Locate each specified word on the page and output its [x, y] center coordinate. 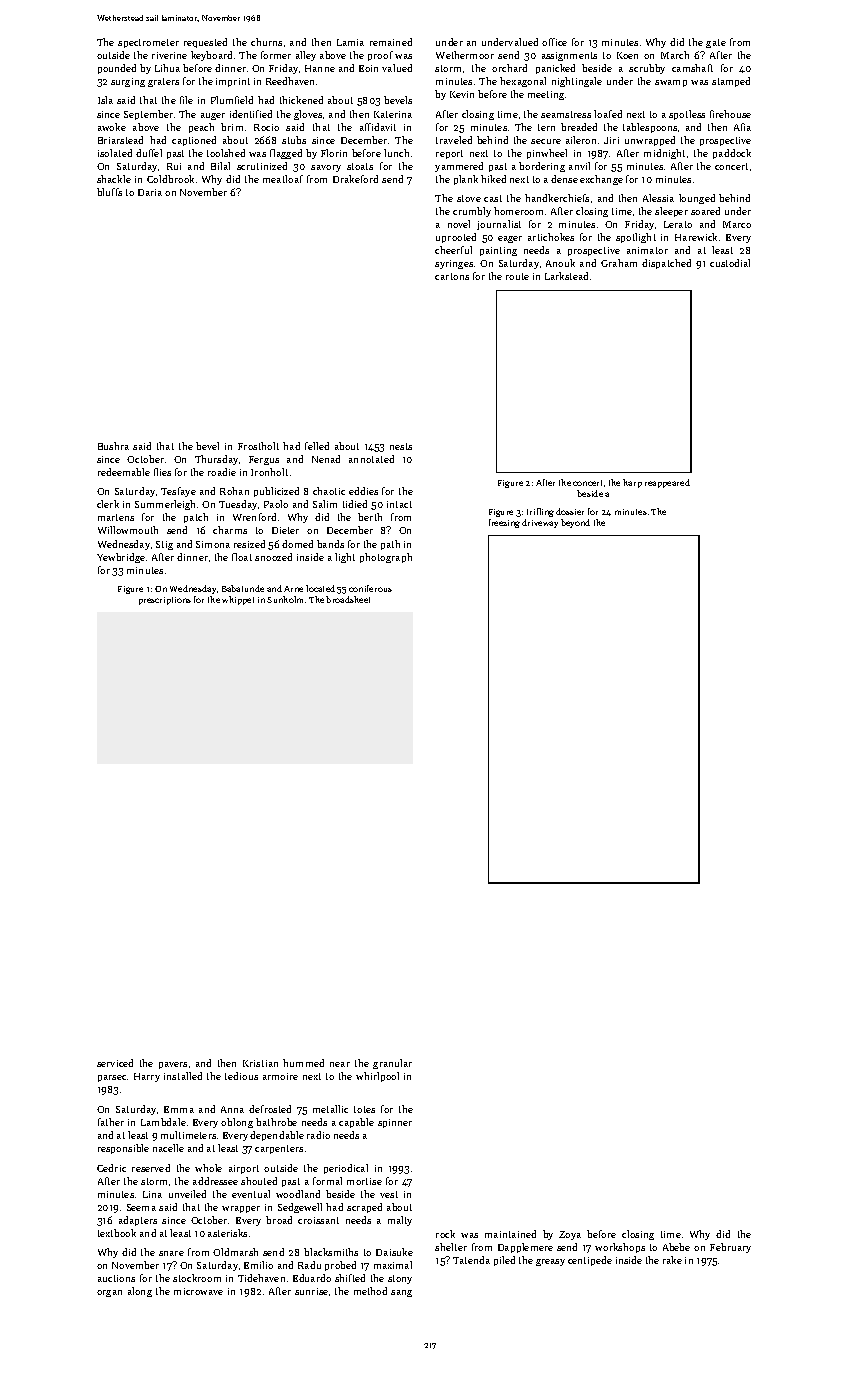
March [675, 55]
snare [171, 1253]
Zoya [570, 1235]
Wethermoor [465, 55]
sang [401, 1293]
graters [163, 82]
